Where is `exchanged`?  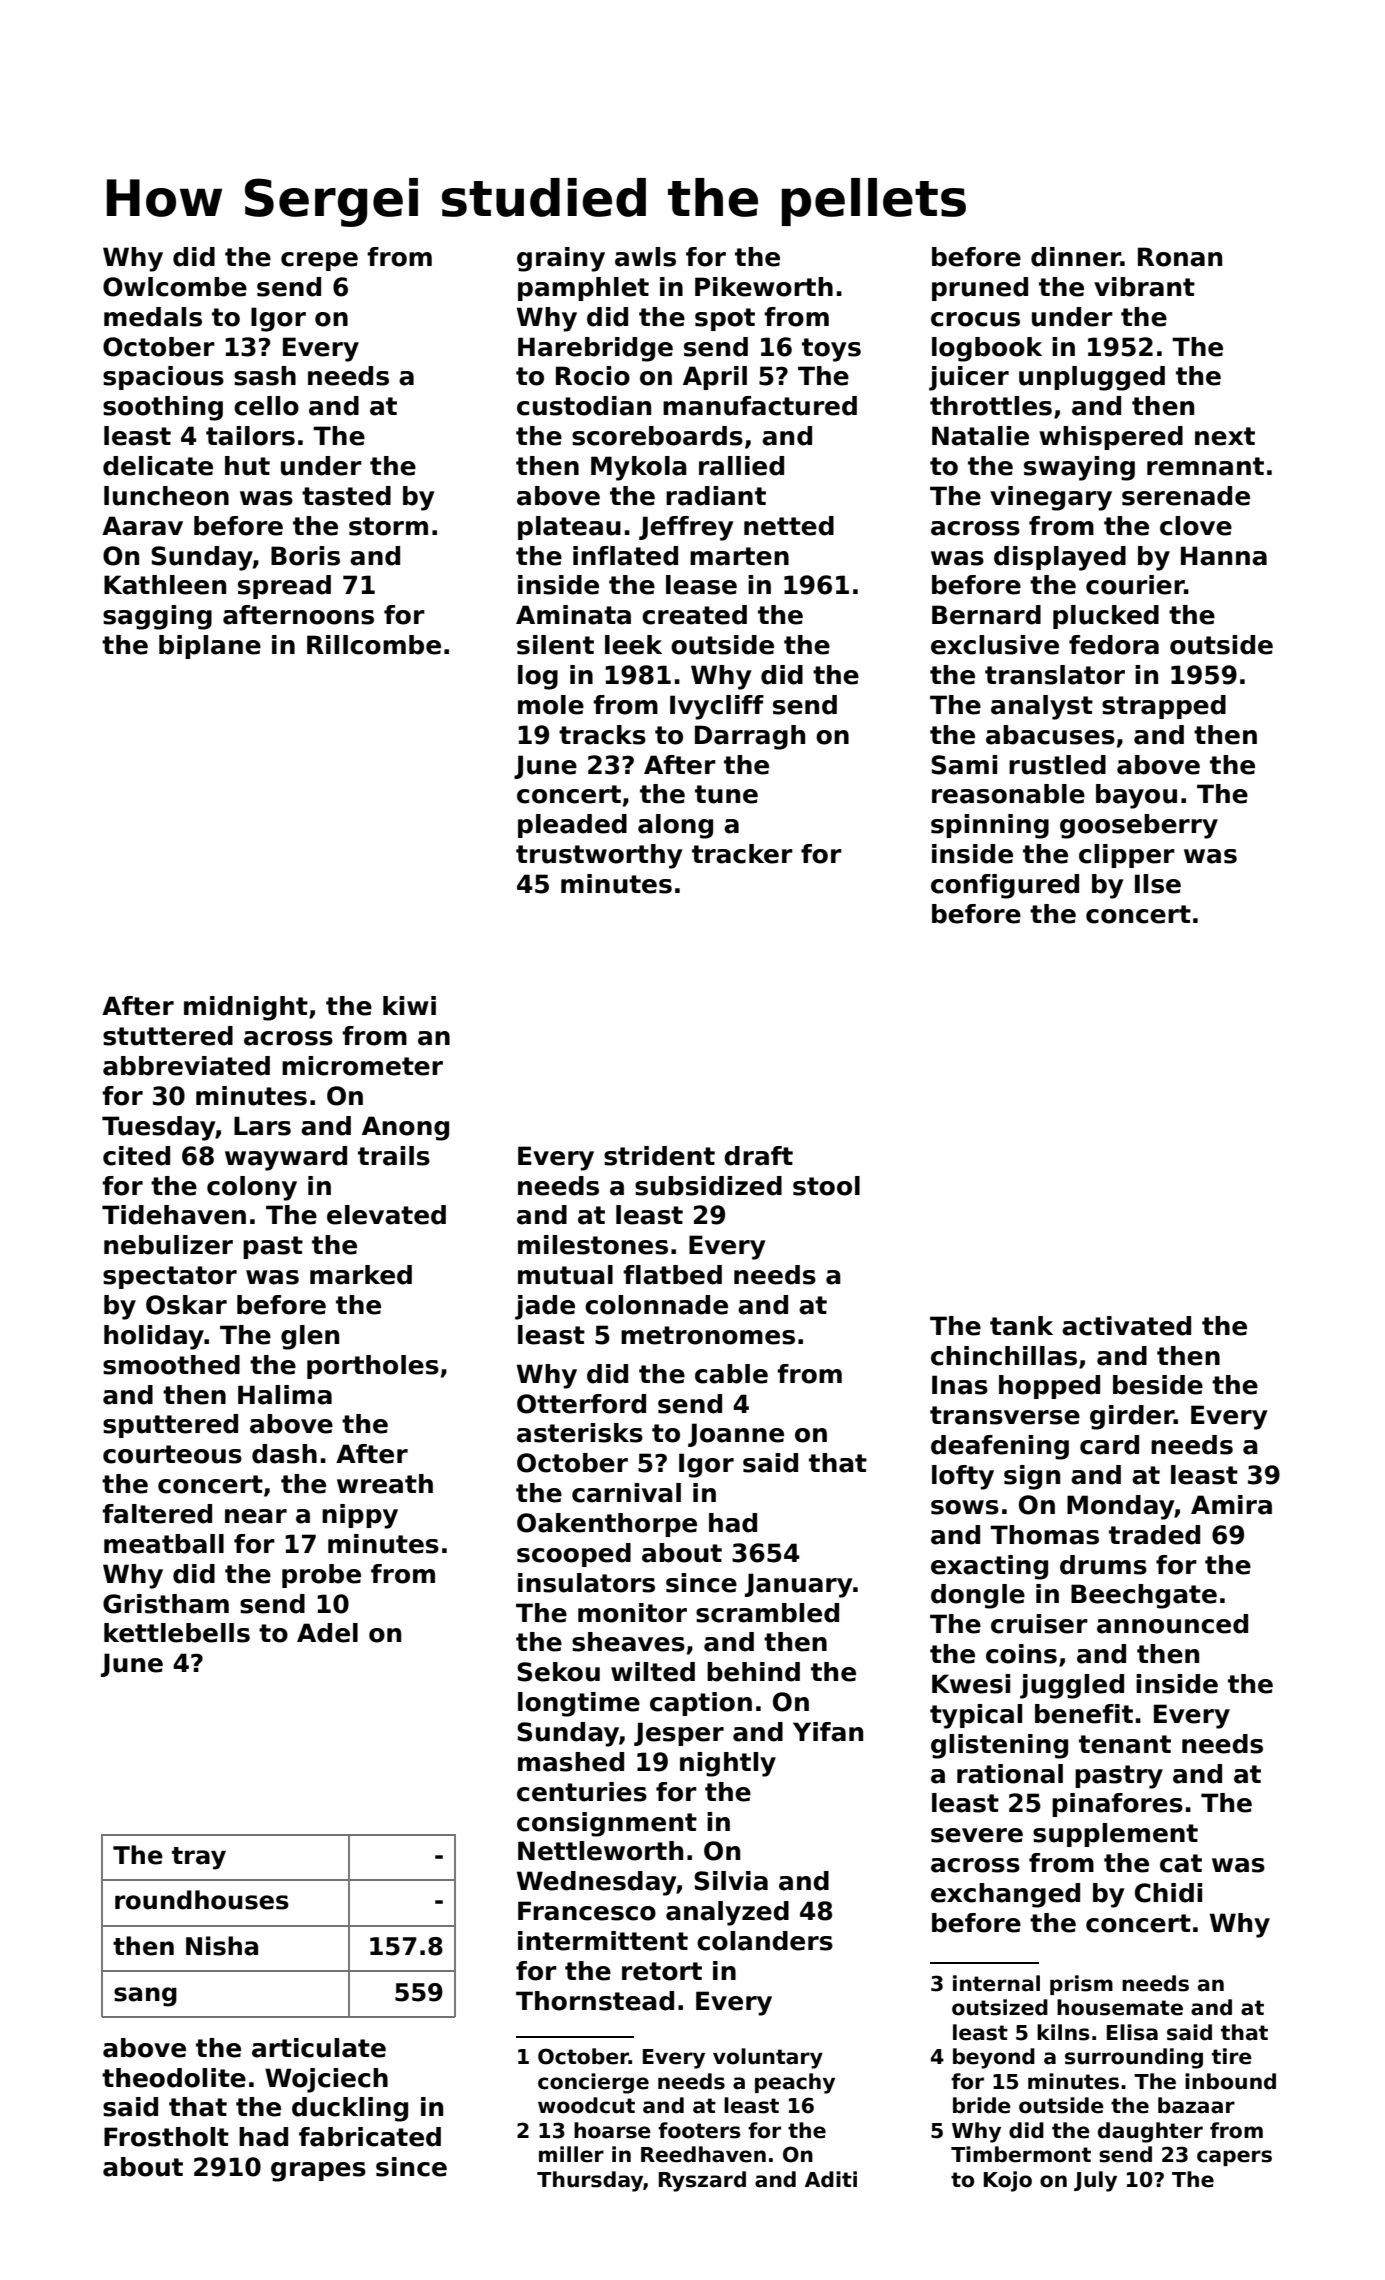 exchanged is located at coordinates (1005, 1895).
